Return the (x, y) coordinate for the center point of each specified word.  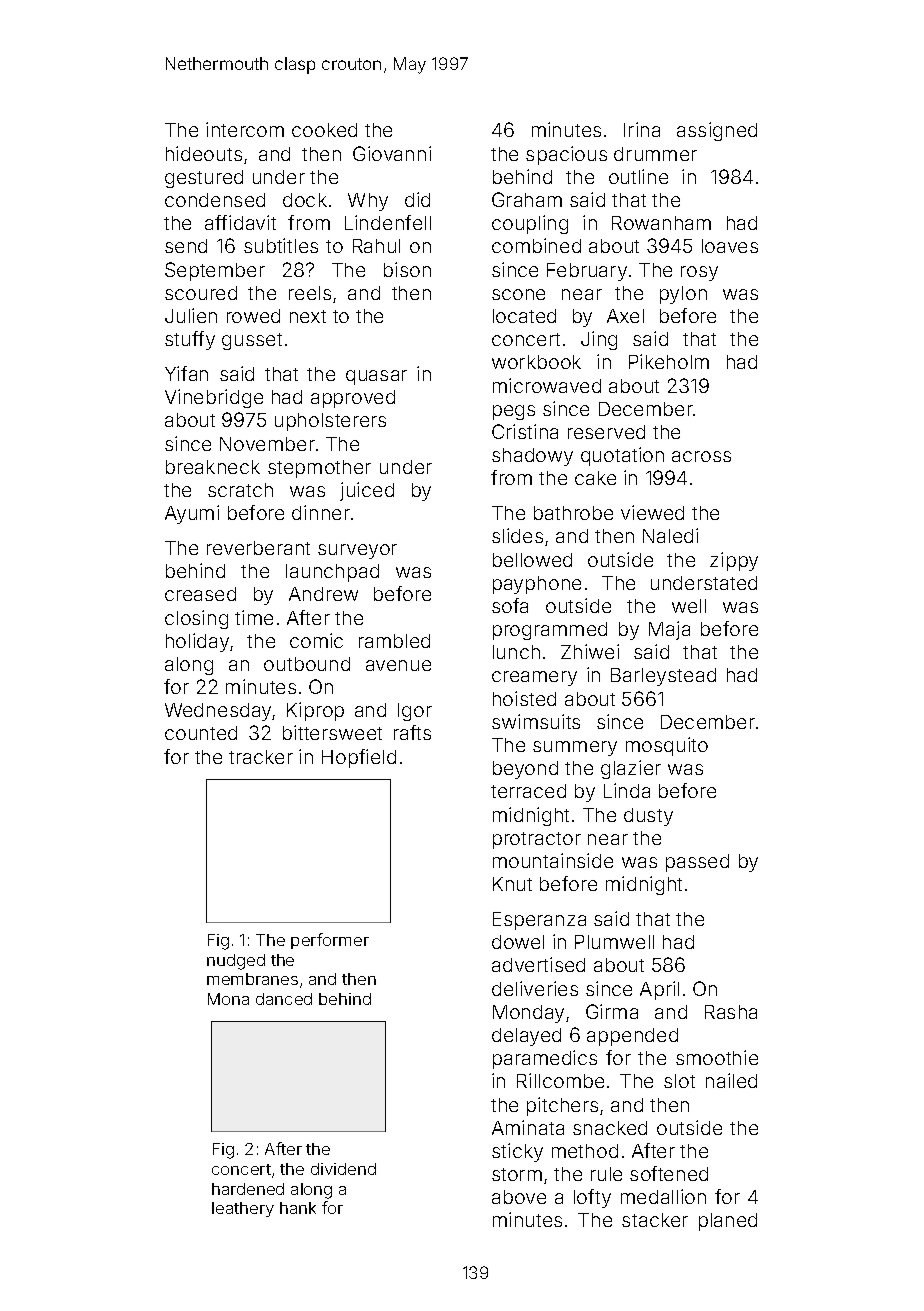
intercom (245, 129)
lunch (516, 652)
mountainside (553, 860)
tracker (261, 757)
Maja (669, 630)
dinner (321, 512)
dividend (343, 1169)
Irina (642, 129)
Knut (512, 884)
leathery (243, 1209)
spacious (566, 155)
